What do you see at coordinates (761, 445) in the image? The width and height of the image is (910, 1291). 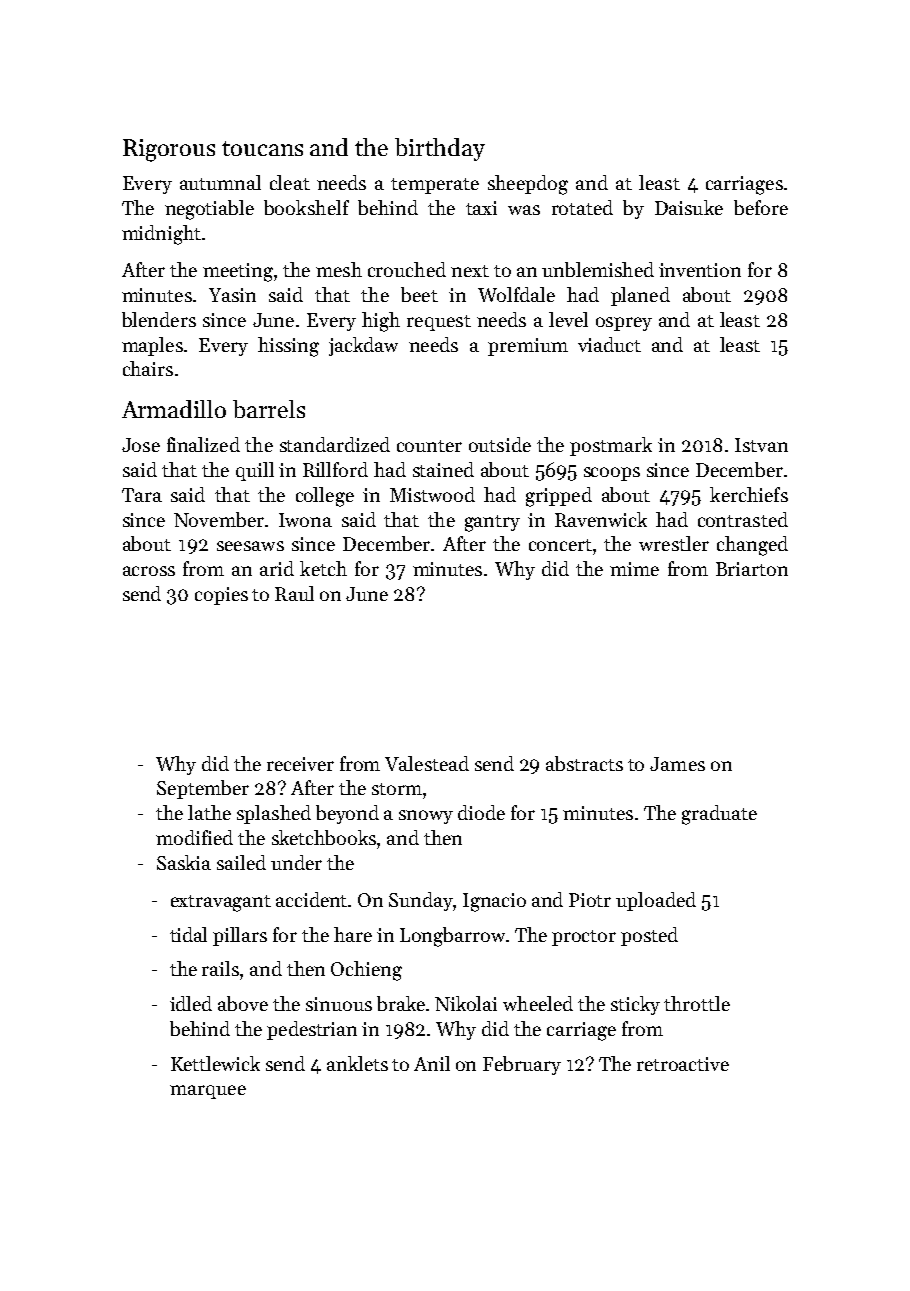 I see `Istvan` at bounding box center [761, 445].
